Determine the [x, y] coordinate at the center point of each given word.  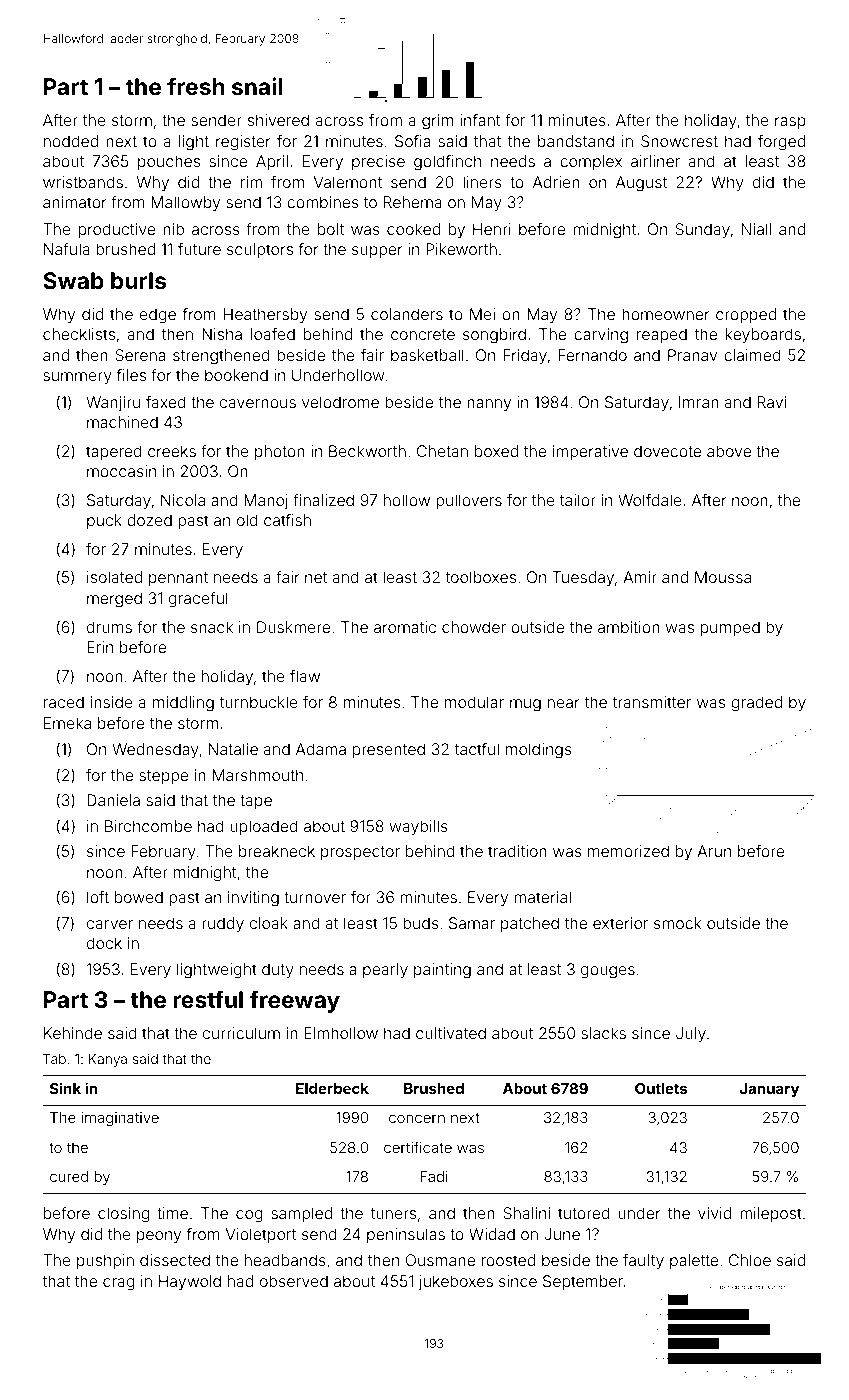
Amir [640, 577]
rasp [790, 123]
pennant [178, 579]
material [542, 897]
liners [482, 182]
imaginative [120, 1119]
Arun [714, 851]
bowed [139, 897]
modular [474, 702]
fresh [196, 86]
